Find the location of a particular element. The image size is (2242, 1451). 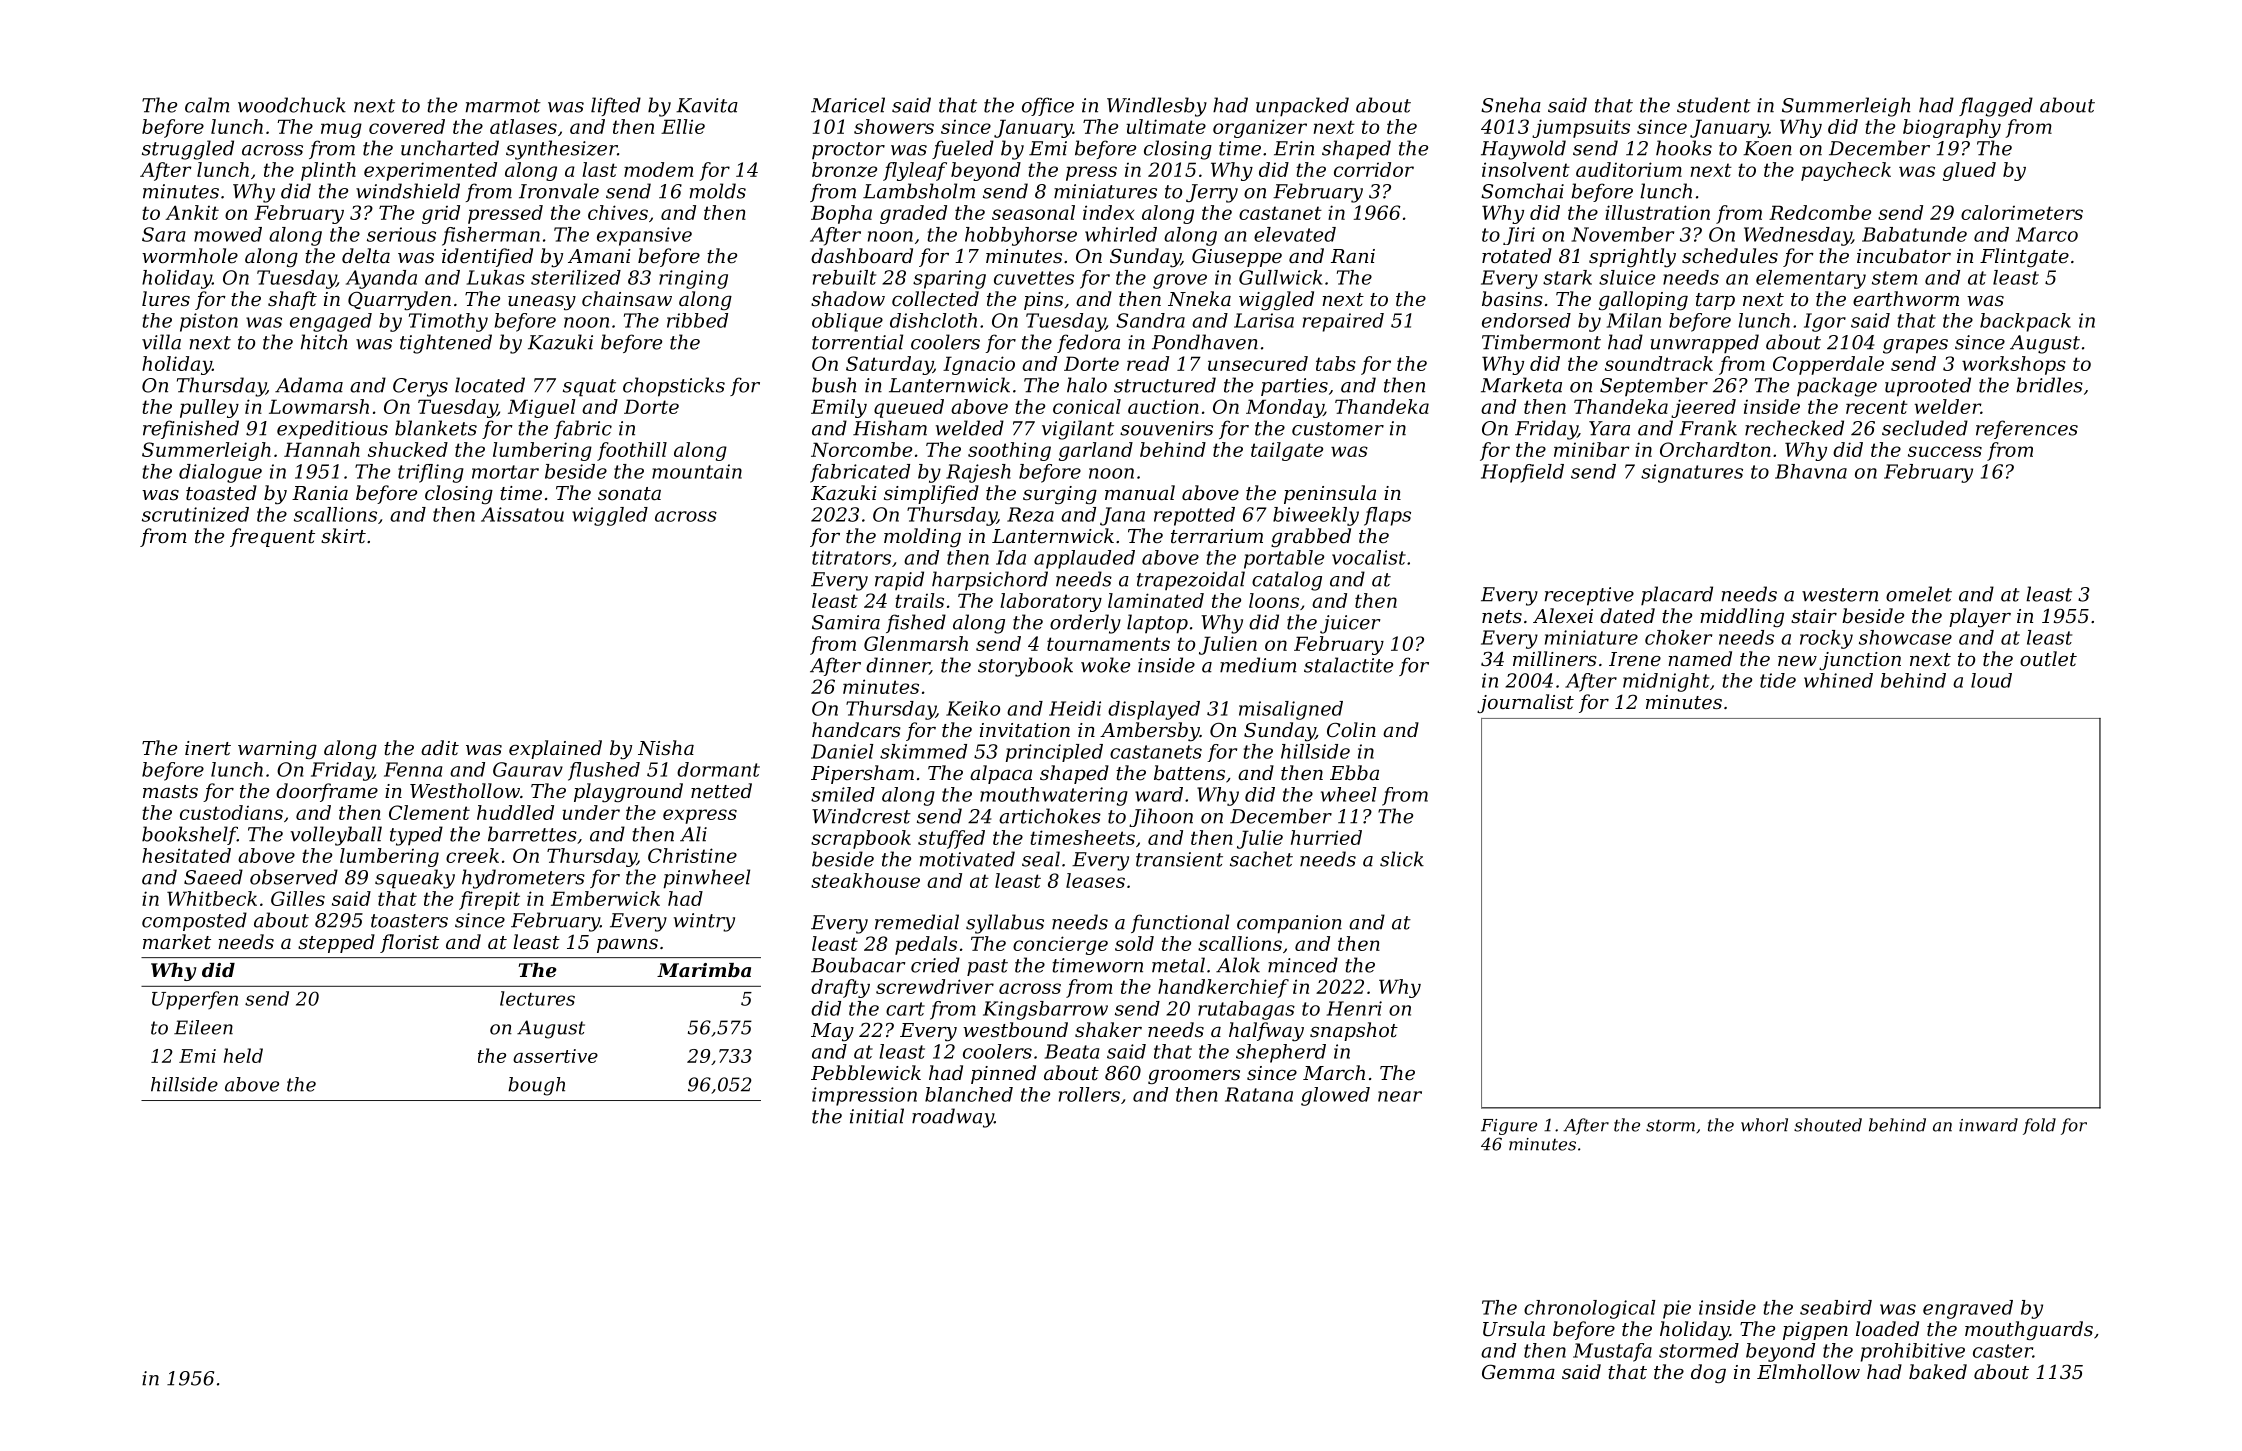

Ursula is located at coordinates (1514, 1328).
